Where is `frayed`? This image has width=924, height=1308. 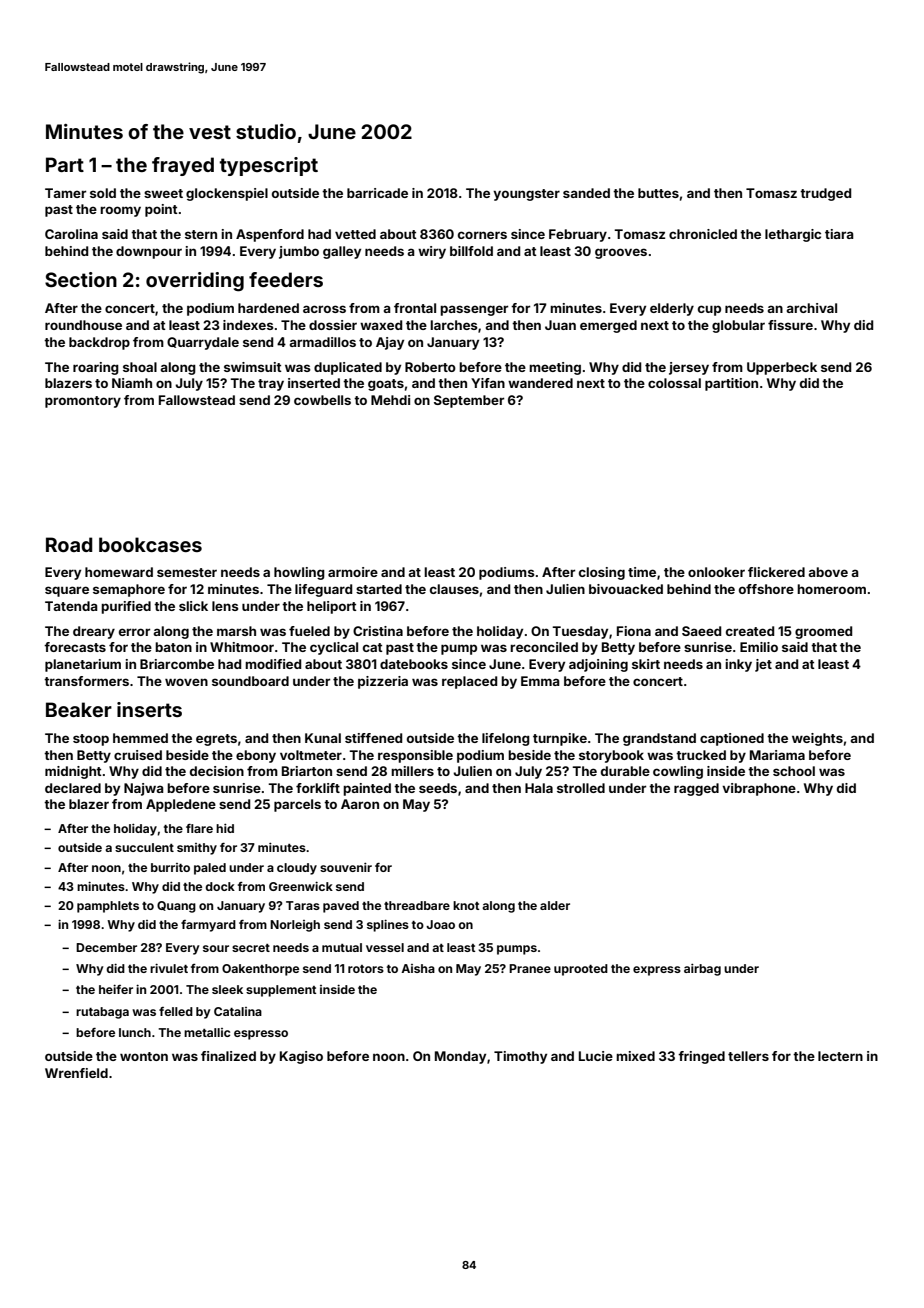
frayed is located at coordinates (183, 166).
